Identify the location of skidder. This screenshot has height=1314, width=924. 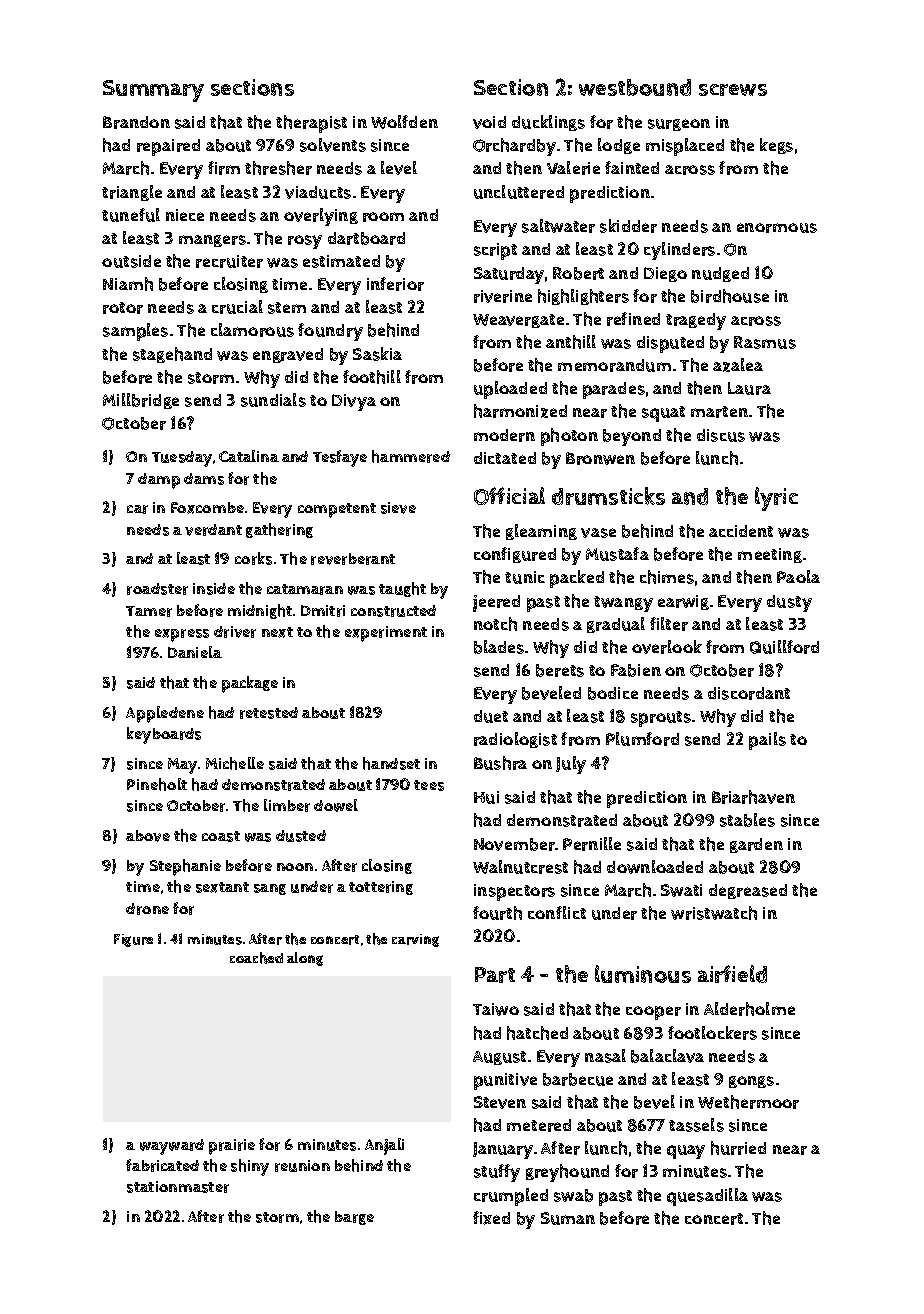
(628, 226).
